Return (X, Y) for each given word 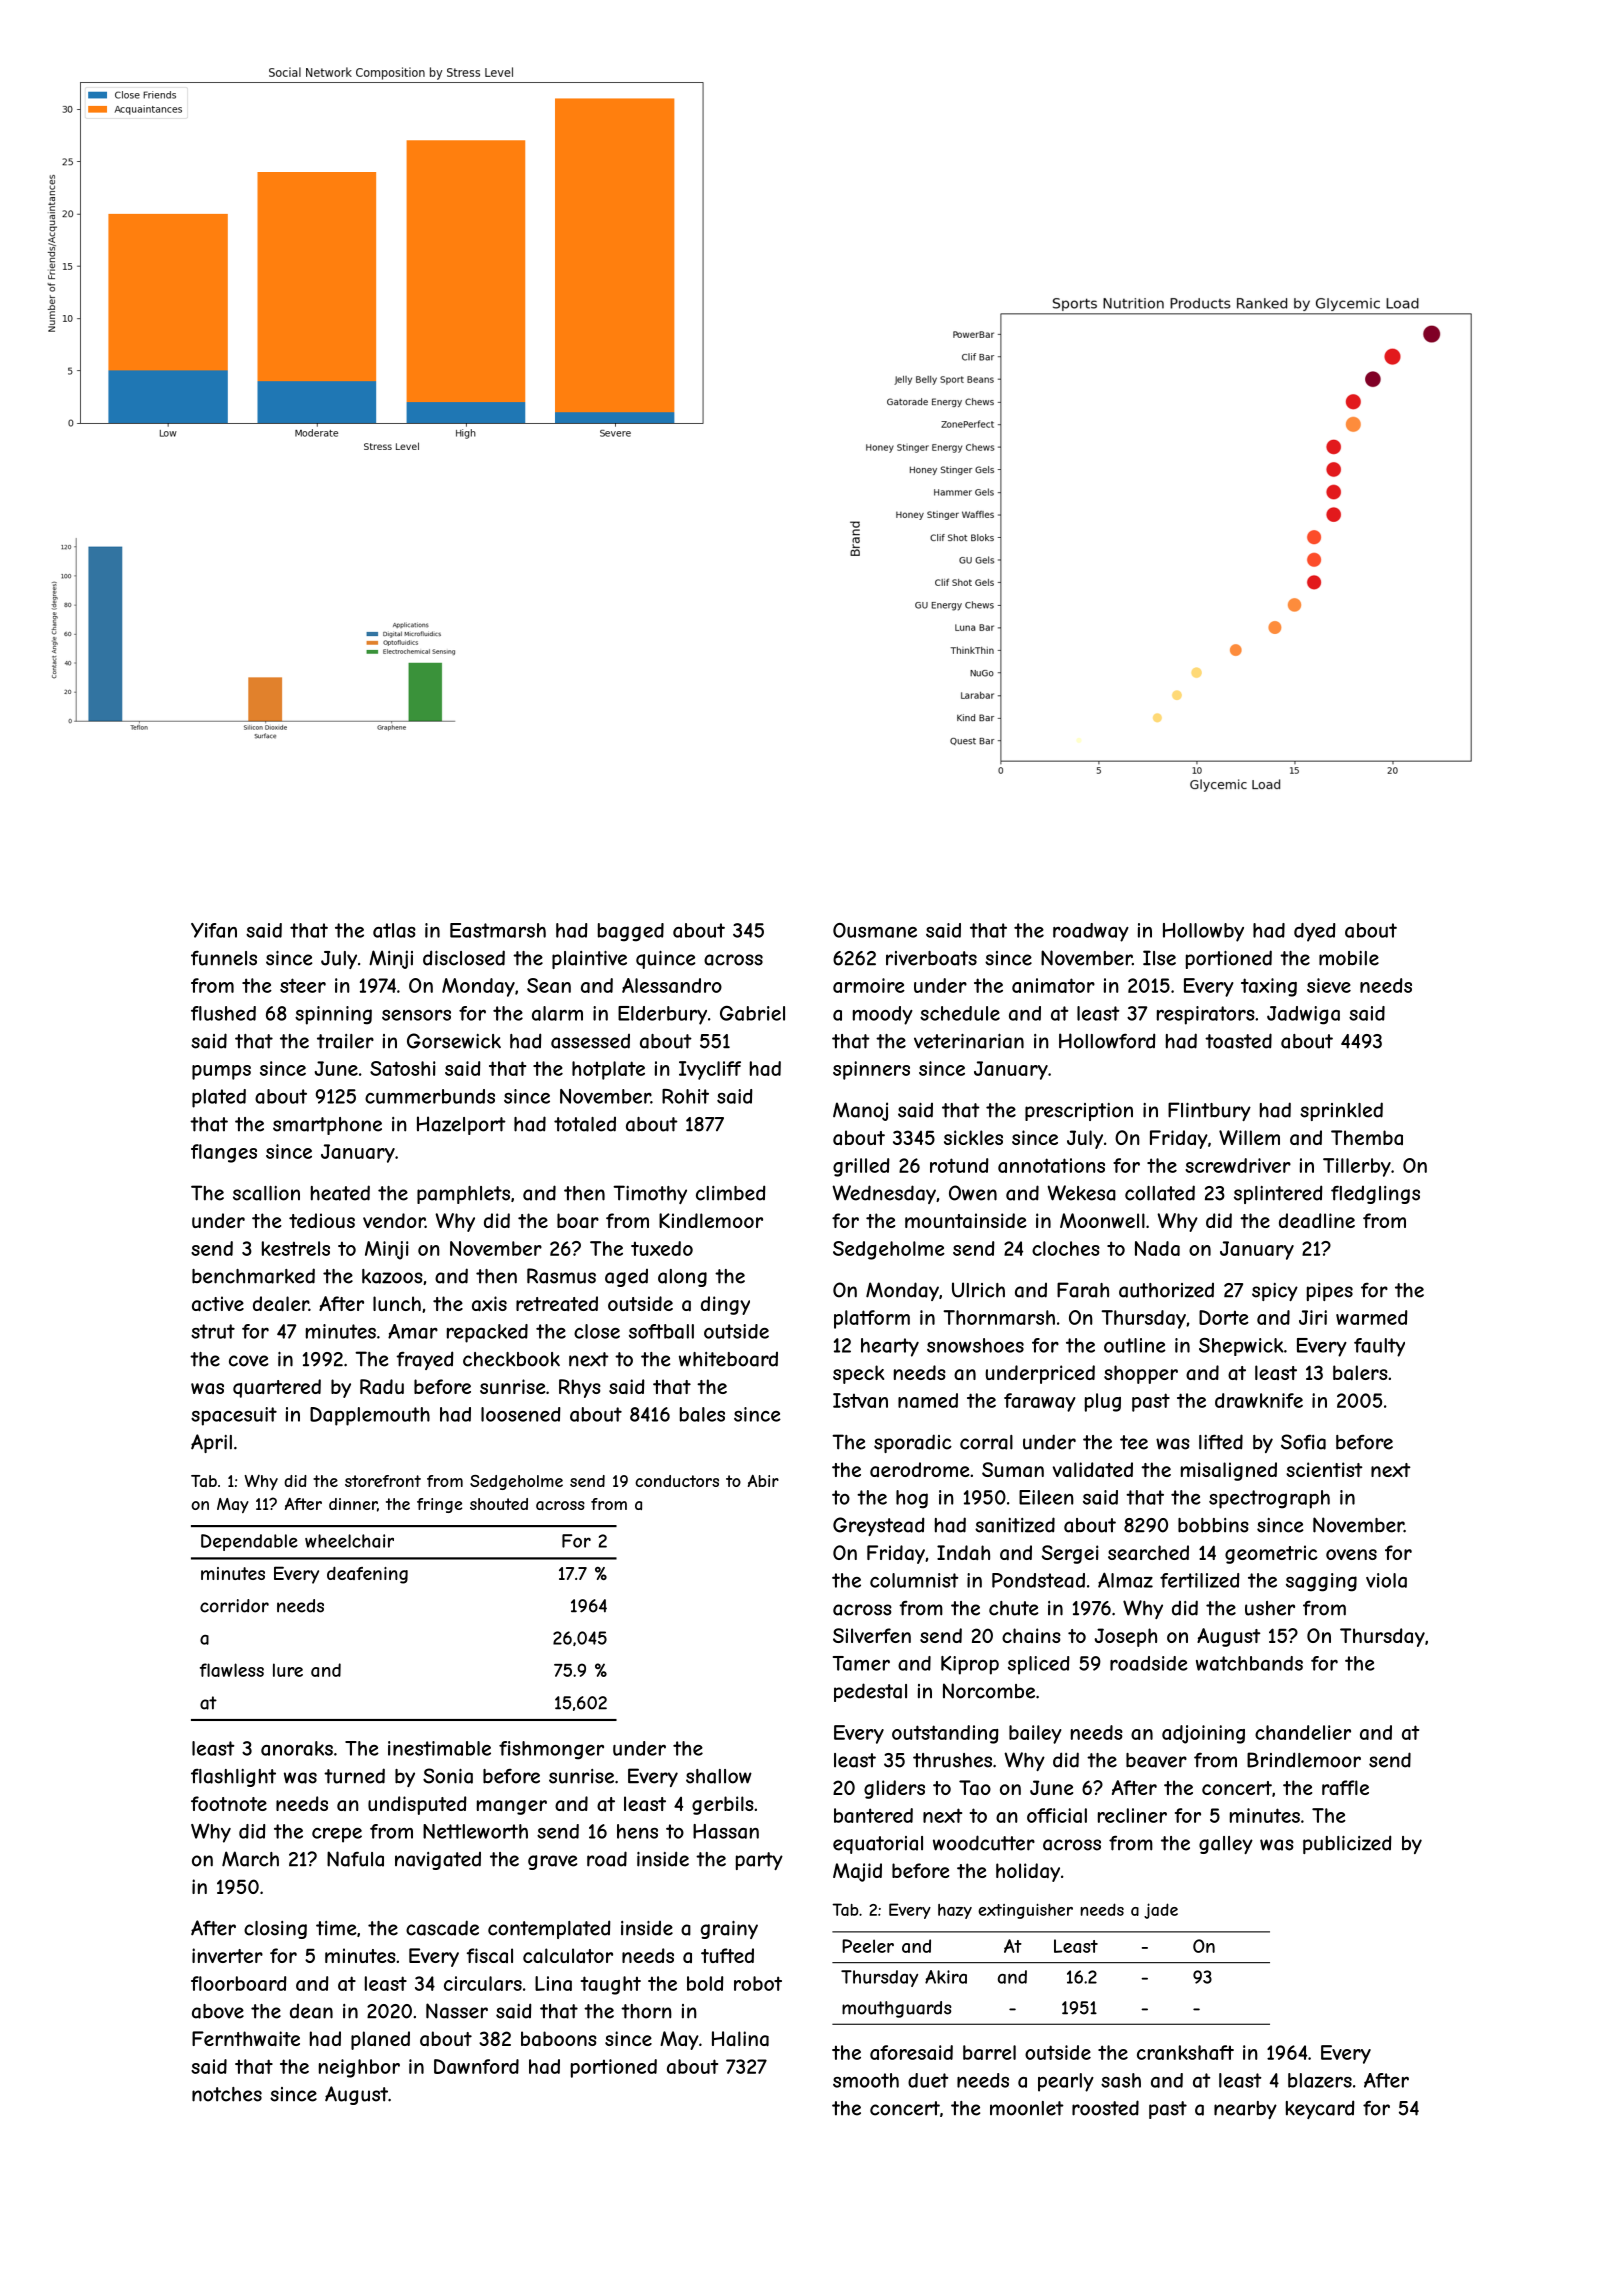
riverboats (931, 958)
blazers (1320, 2080)
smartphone (327, 1126)
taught (611, 1985)
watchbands (1249, 1663)
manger (512, 1807)
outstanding (945, 1734)
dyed (1315, 932)
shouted (499, 1504)
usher (1270, 1608)
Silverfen (872, 1635)
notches (227, 2094)
